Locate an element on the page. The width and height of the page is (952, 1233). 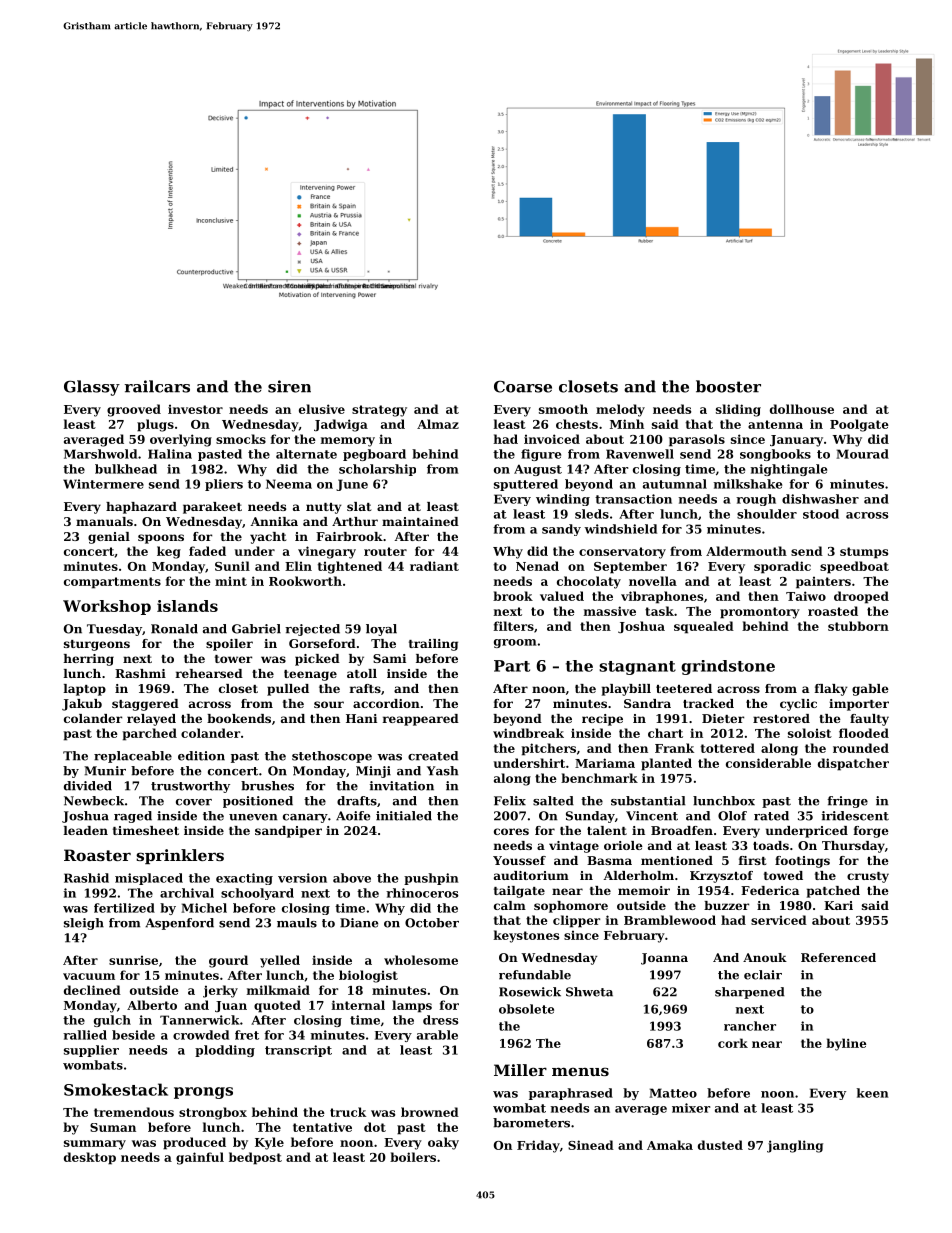
booster is located at coordinates (728, 386).
